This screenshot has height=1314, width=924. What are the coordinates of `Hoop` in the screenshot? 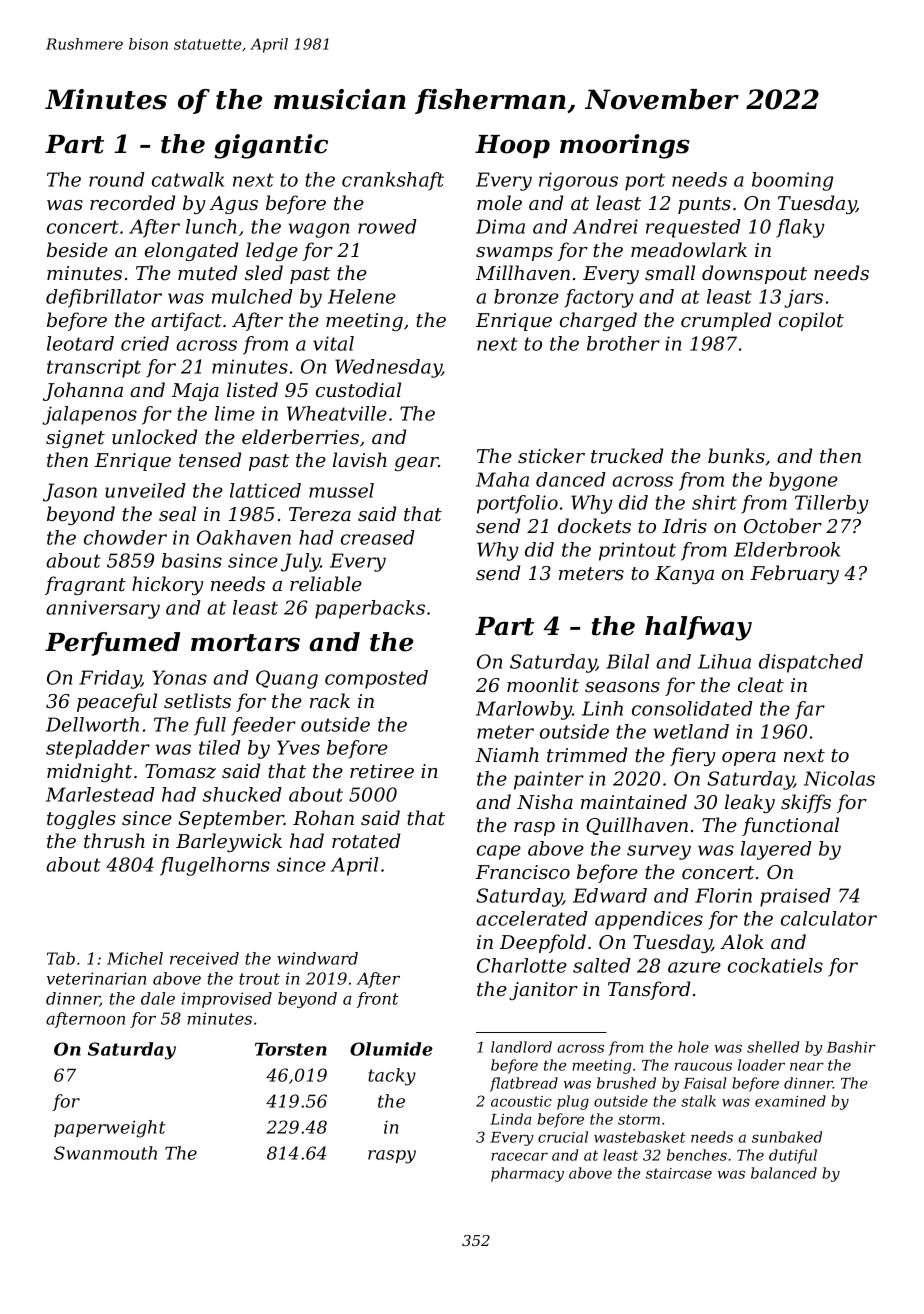 It's located at (512, 146).
